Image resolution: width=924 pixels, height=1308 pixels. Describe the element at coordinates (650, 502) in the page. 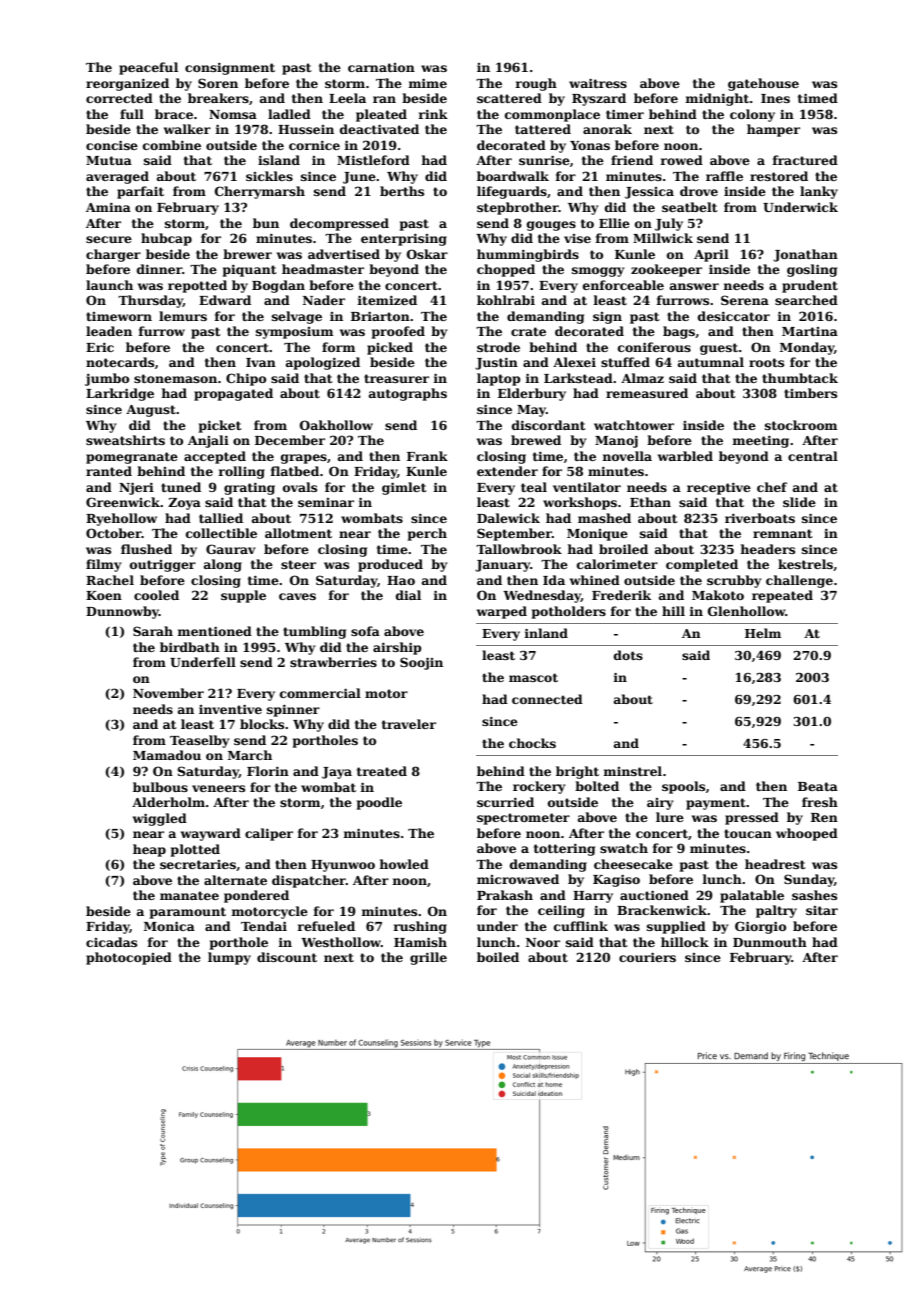

I see `Ethan` at that location.
